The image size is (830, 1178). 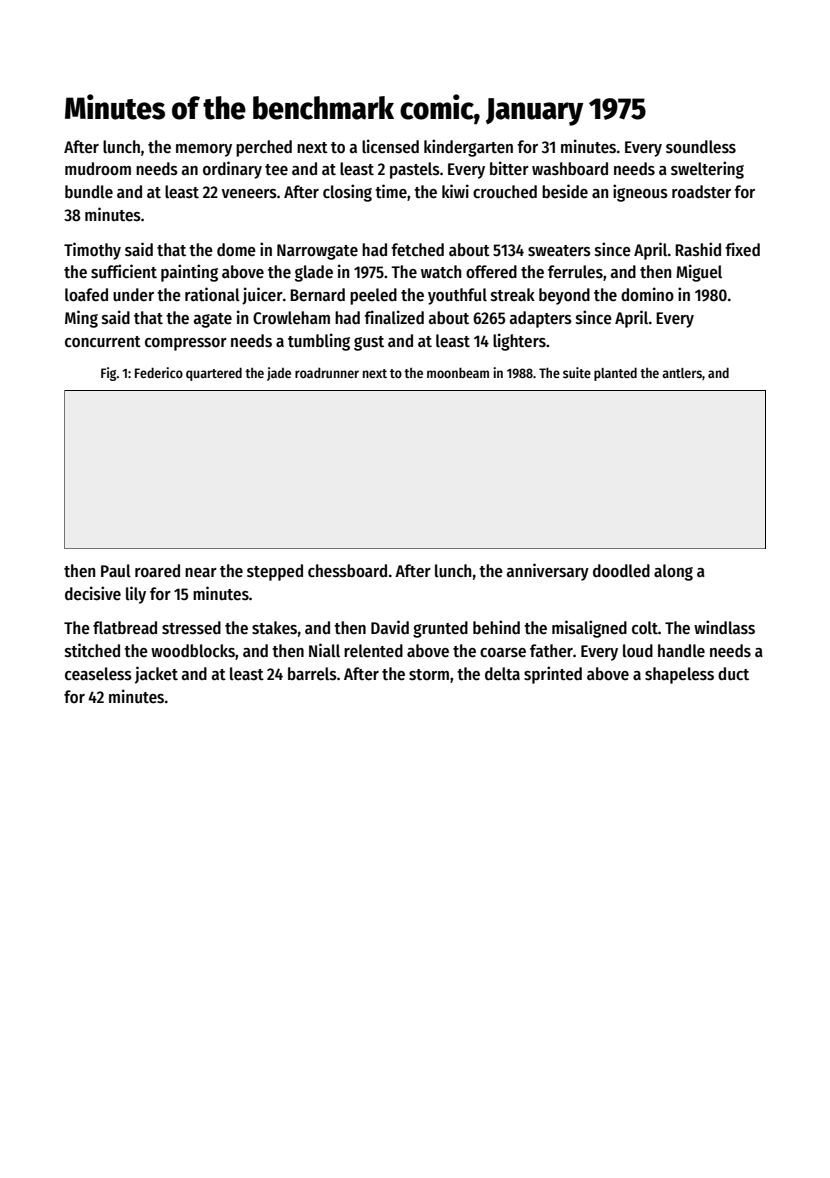 What do you see at coordinates (236, 250) in the screenshot?
I see `dome` at bounding box center [236, 250].
